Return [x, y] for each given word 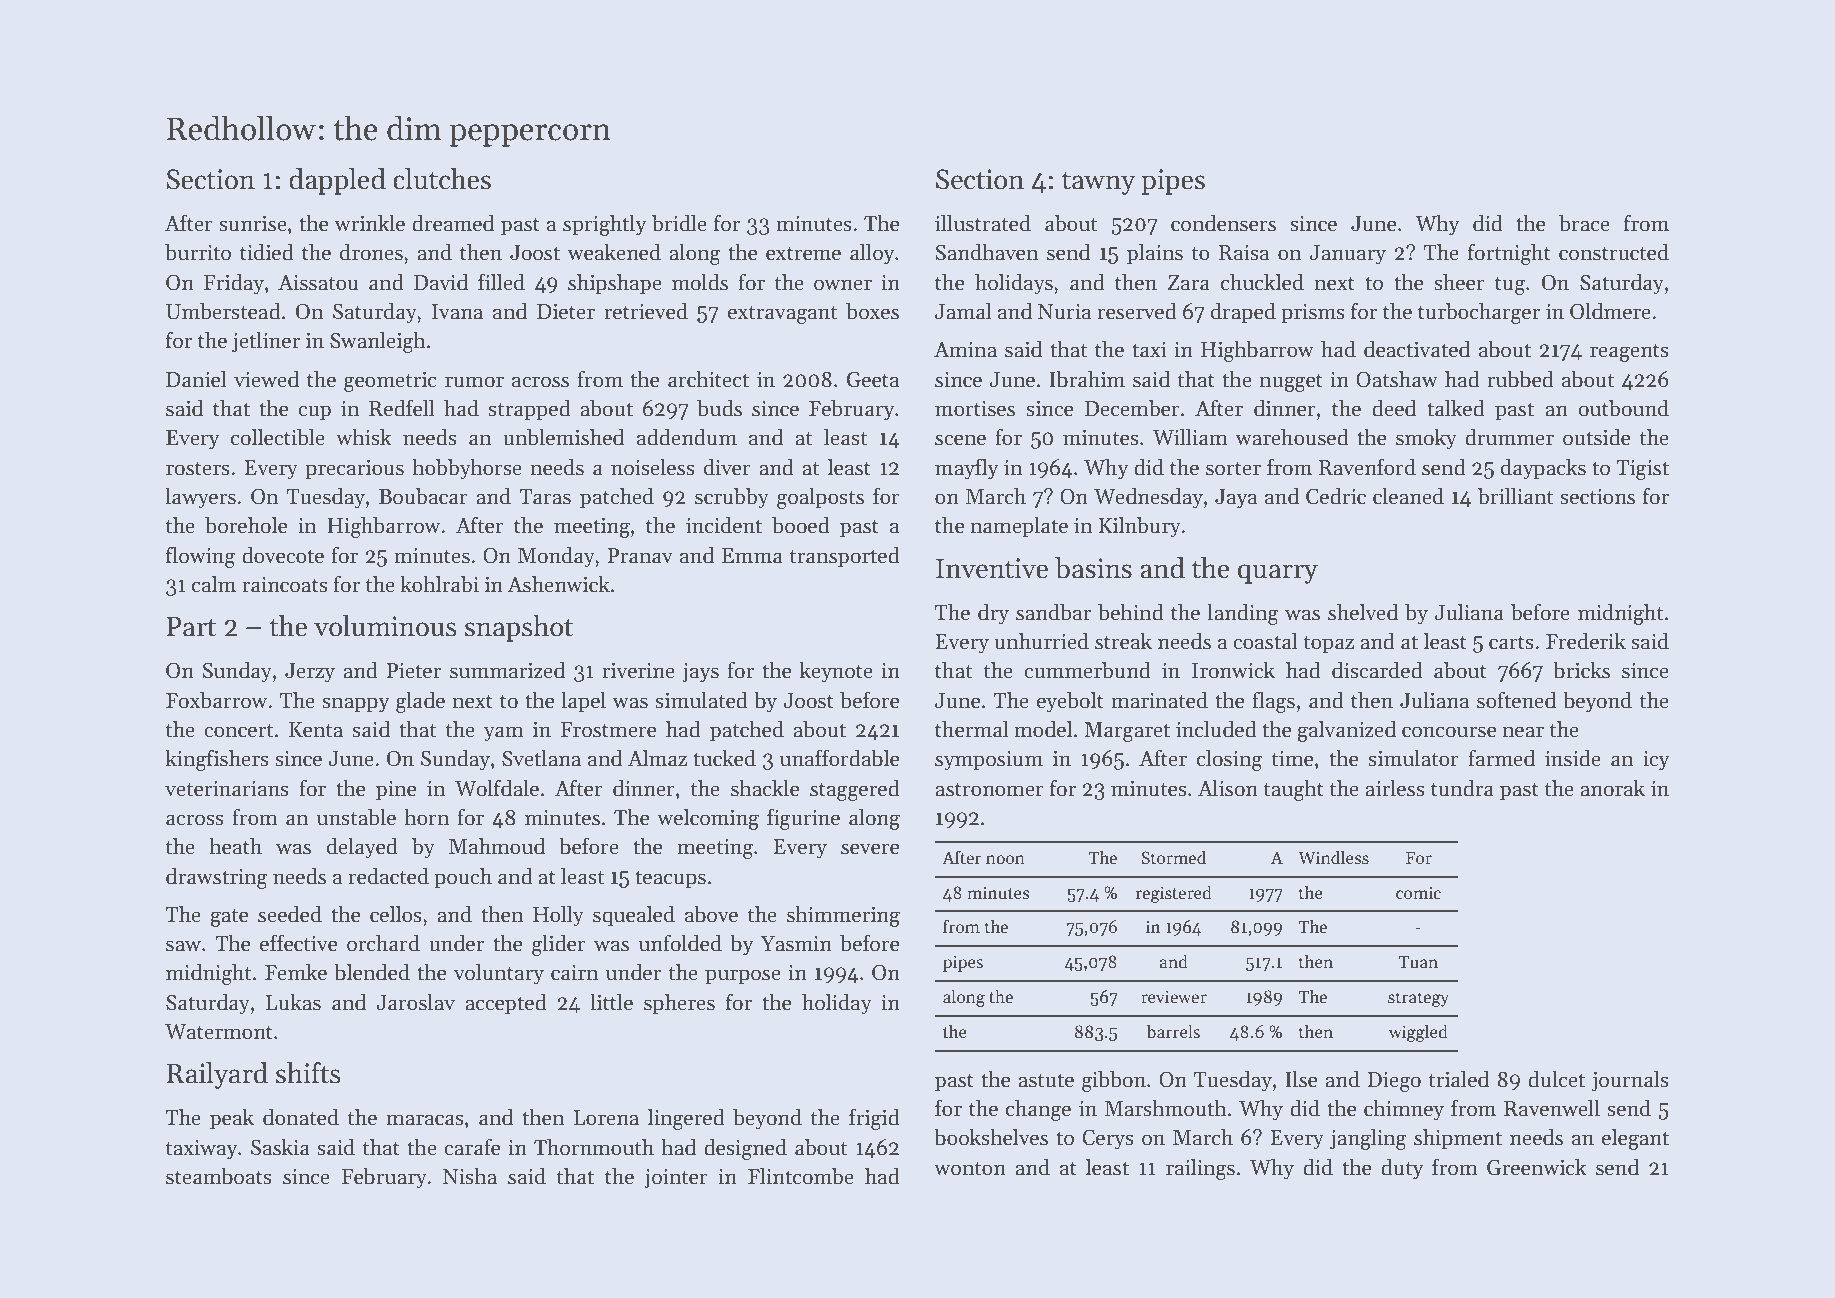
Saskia [280, 1147]
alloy [872, 254]
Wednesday [1148, 498]
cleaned [1408, 496]
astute [1046, 1080]
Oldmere [1610, 311]
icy [1656, 761]
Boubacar [423, 496]
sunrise [253, 224]
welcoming [708, 819]
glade [420, 702]
